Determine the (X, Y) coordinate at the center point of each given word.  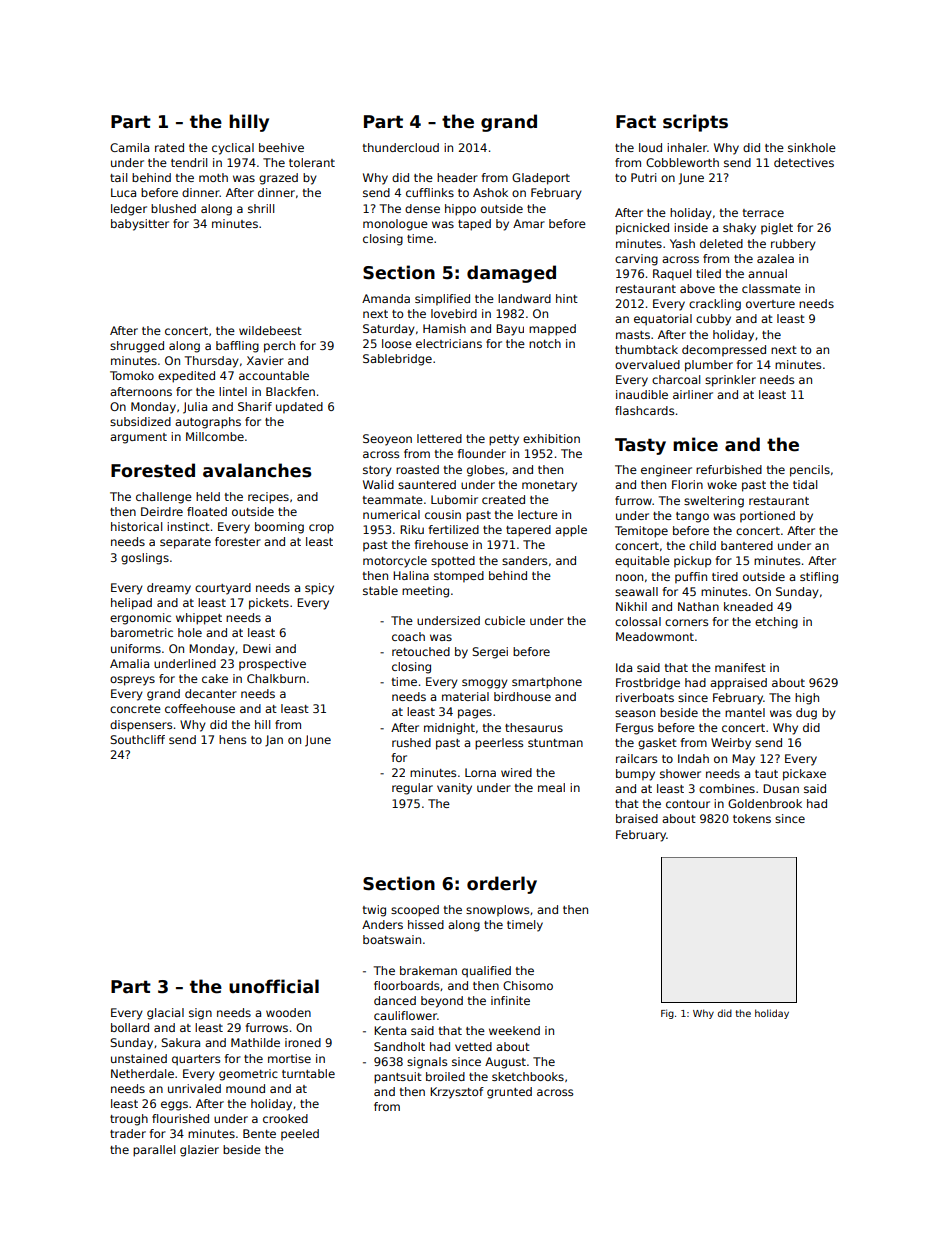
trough (129, 1120)
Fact (636, 122)
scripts (695, 123)
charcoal (676, 379)
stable (380, 590)
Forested (153, 470)
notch (545, 343)
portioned (767, 517)
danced (395, 1000)
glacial (165, 1014)
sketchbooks (528, 1076)
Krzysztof (457, 1093)
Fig (667, 1014)
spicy (319, 589)
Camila (129, 147)
